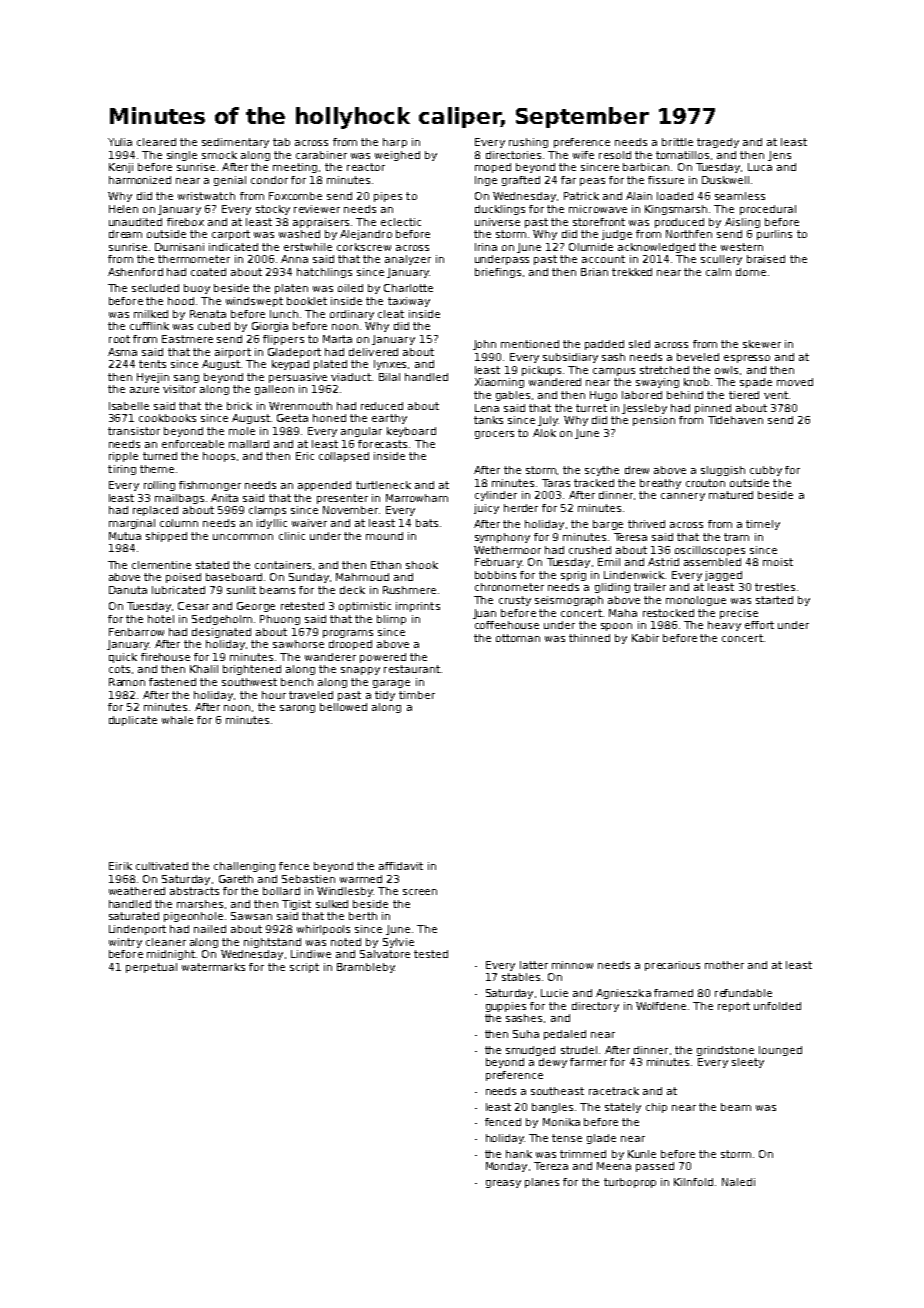 This document has height=1308, width=924. Describe the element at coordinates (137, 891) in the document. I see `weathered` at that location.
